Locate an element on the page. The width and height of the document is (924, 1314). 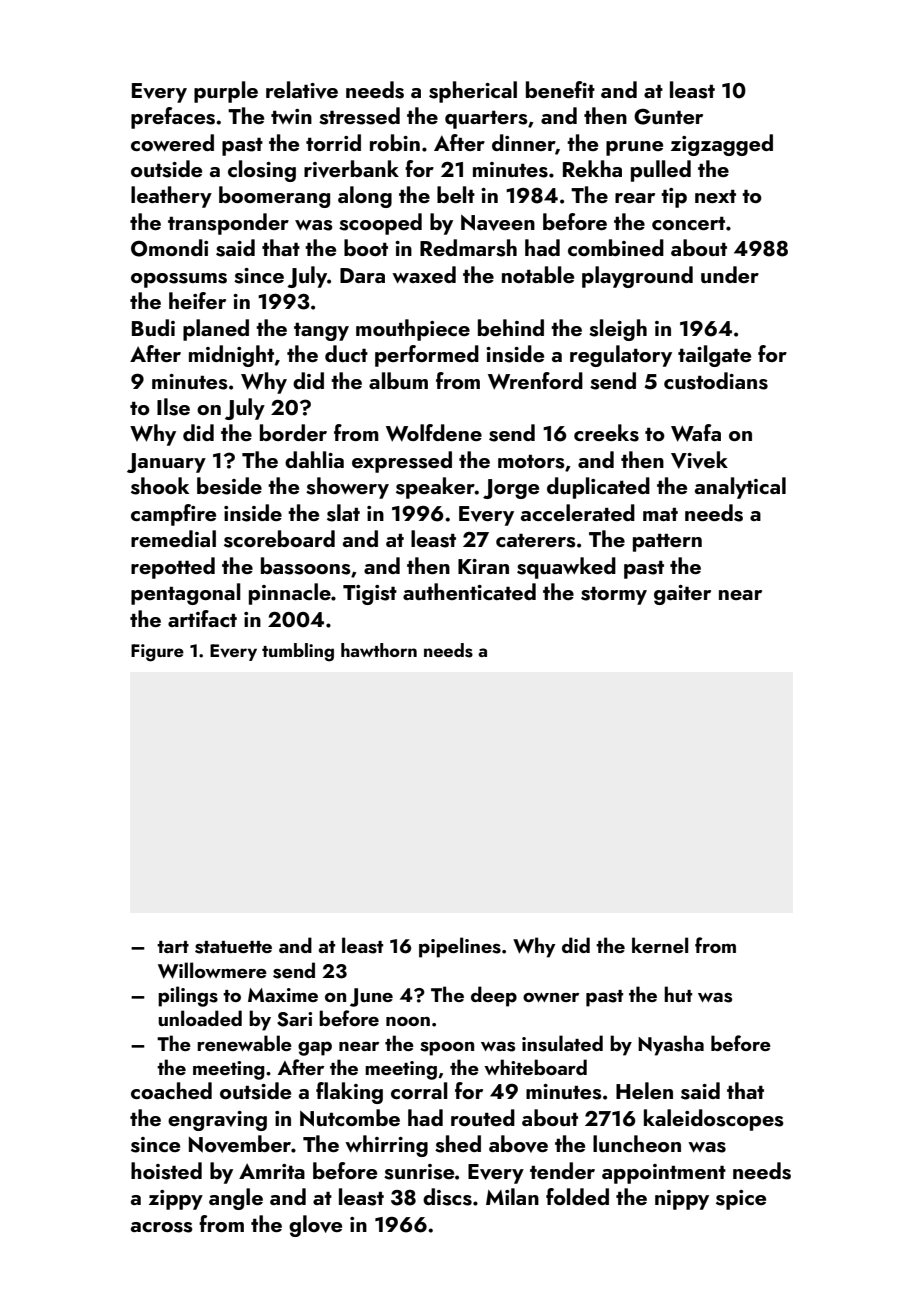
whiteboard is located at coordinates (535, 1067).
